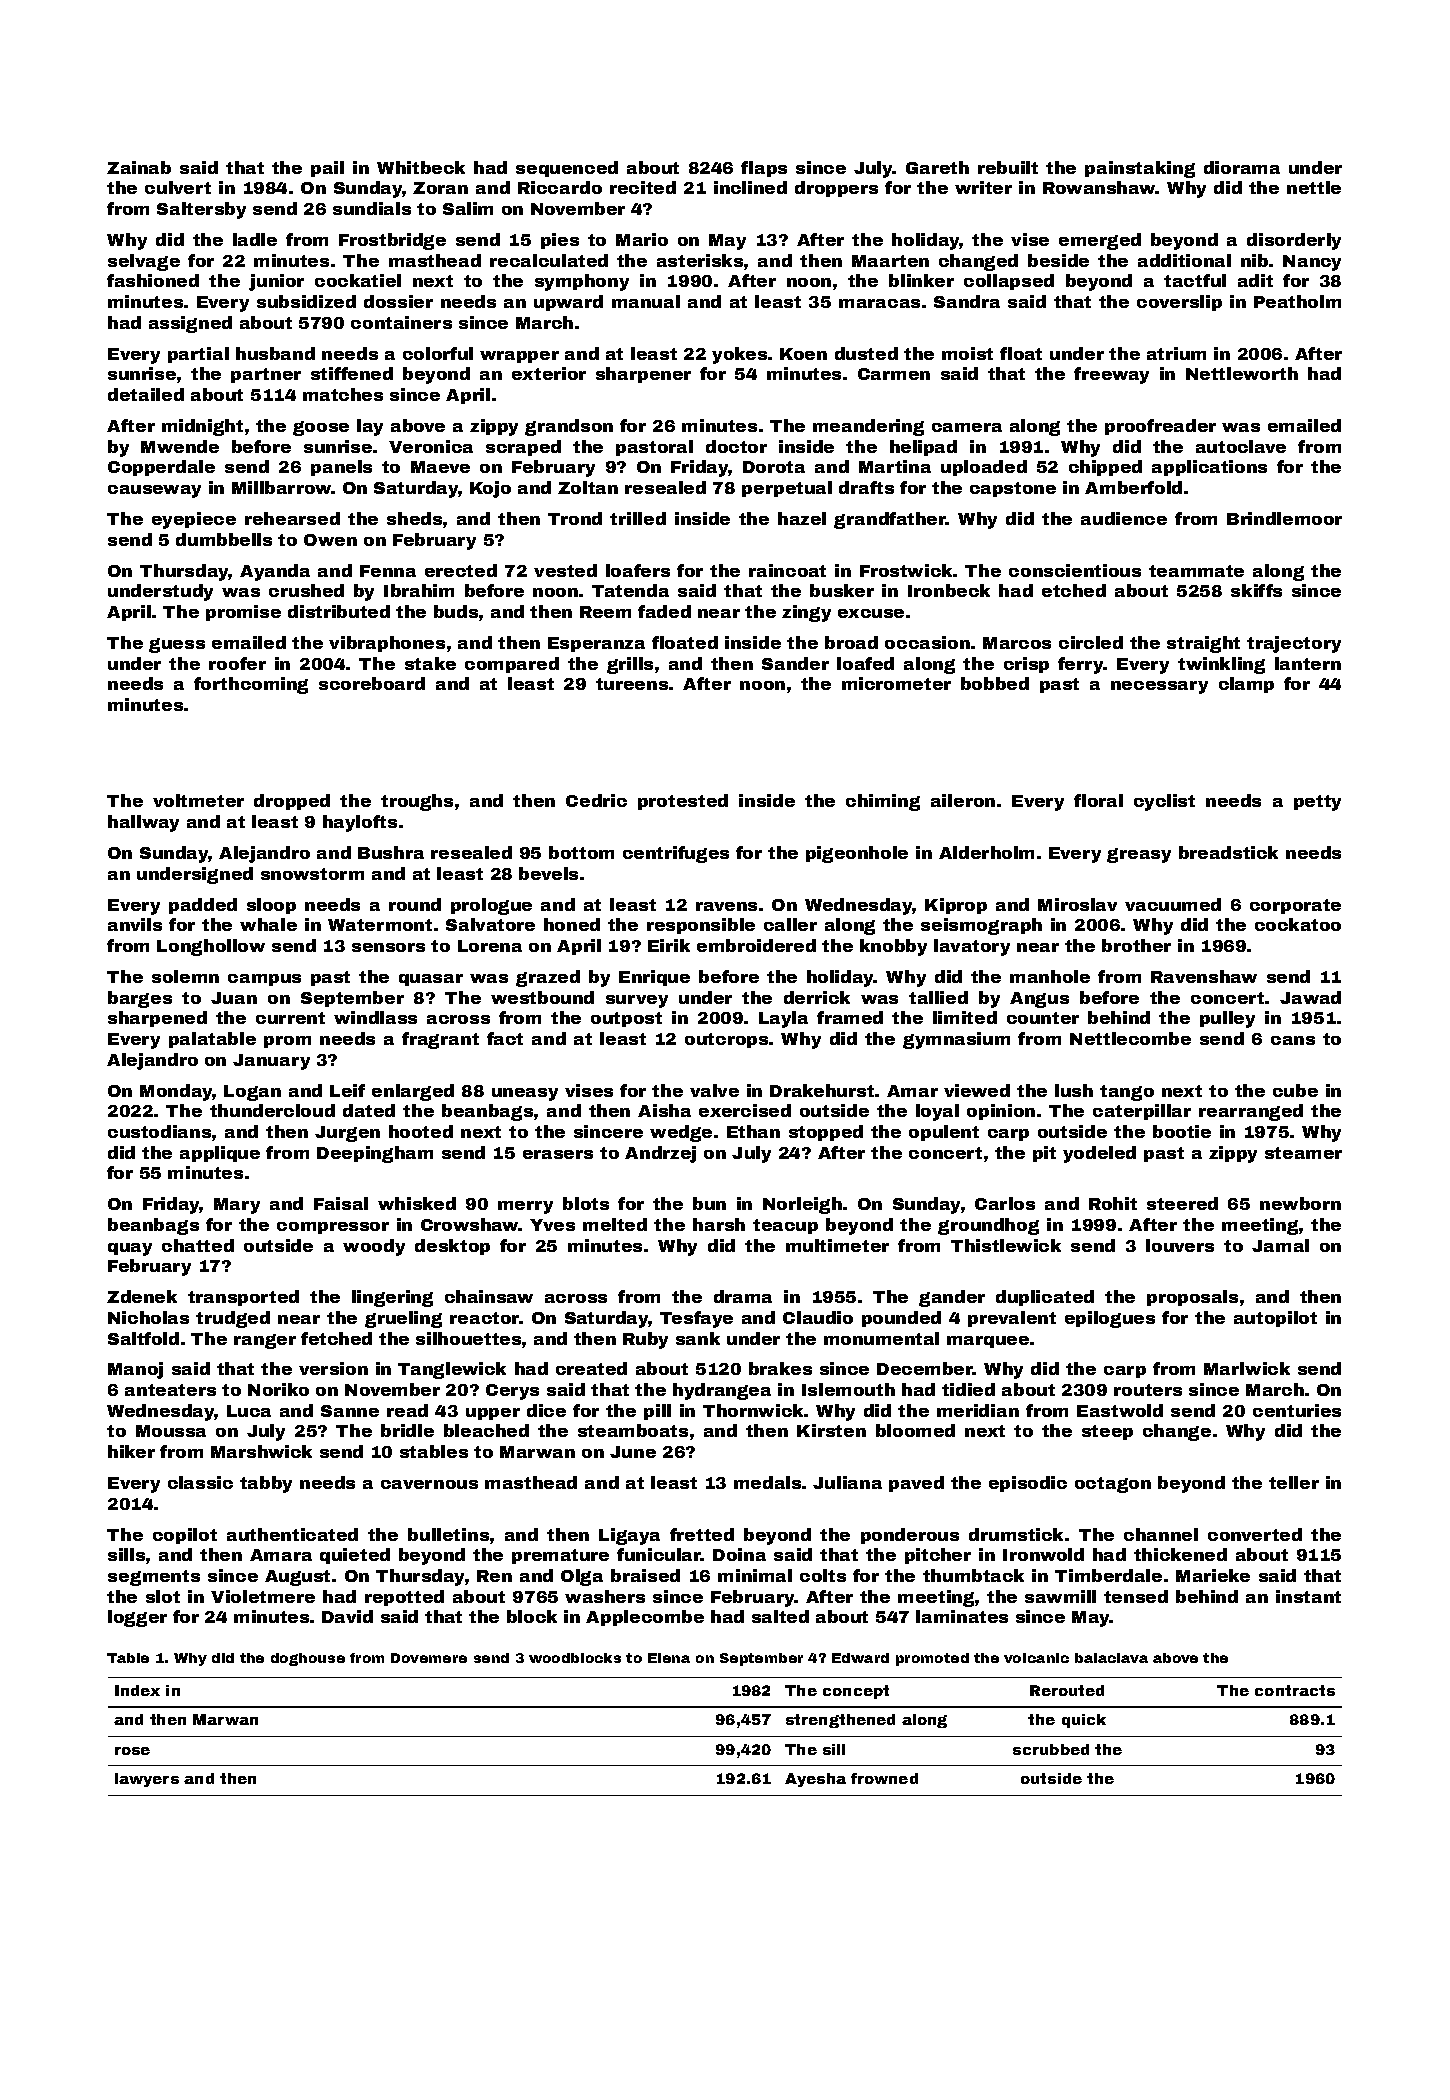  Describe the element at coordinates (275, 572) in the screenshot. I see `Ayanda` at that location.
